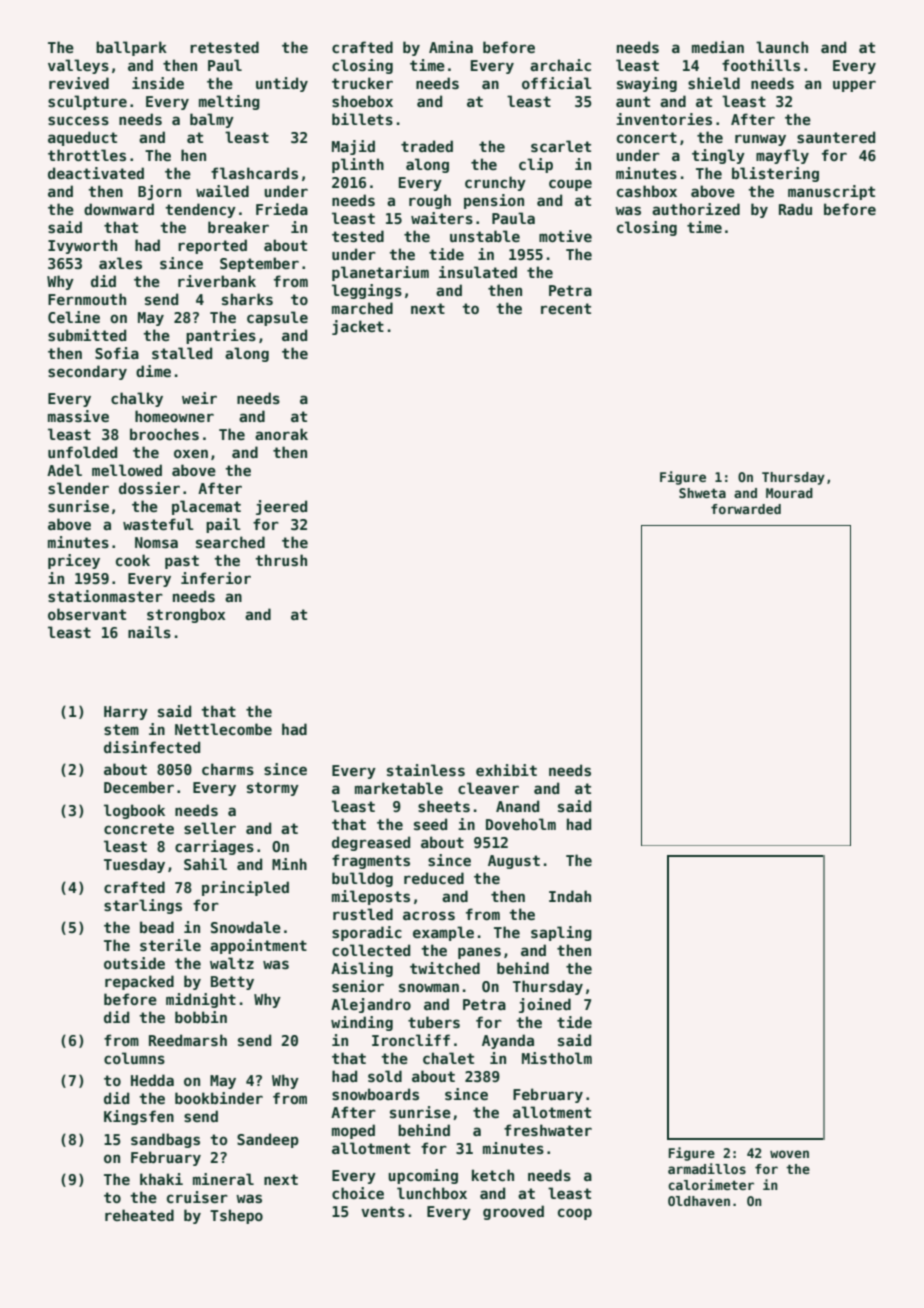  Describe the element at coordinates (96, 173) in the screenshot. I see `deactivated` at that location.
